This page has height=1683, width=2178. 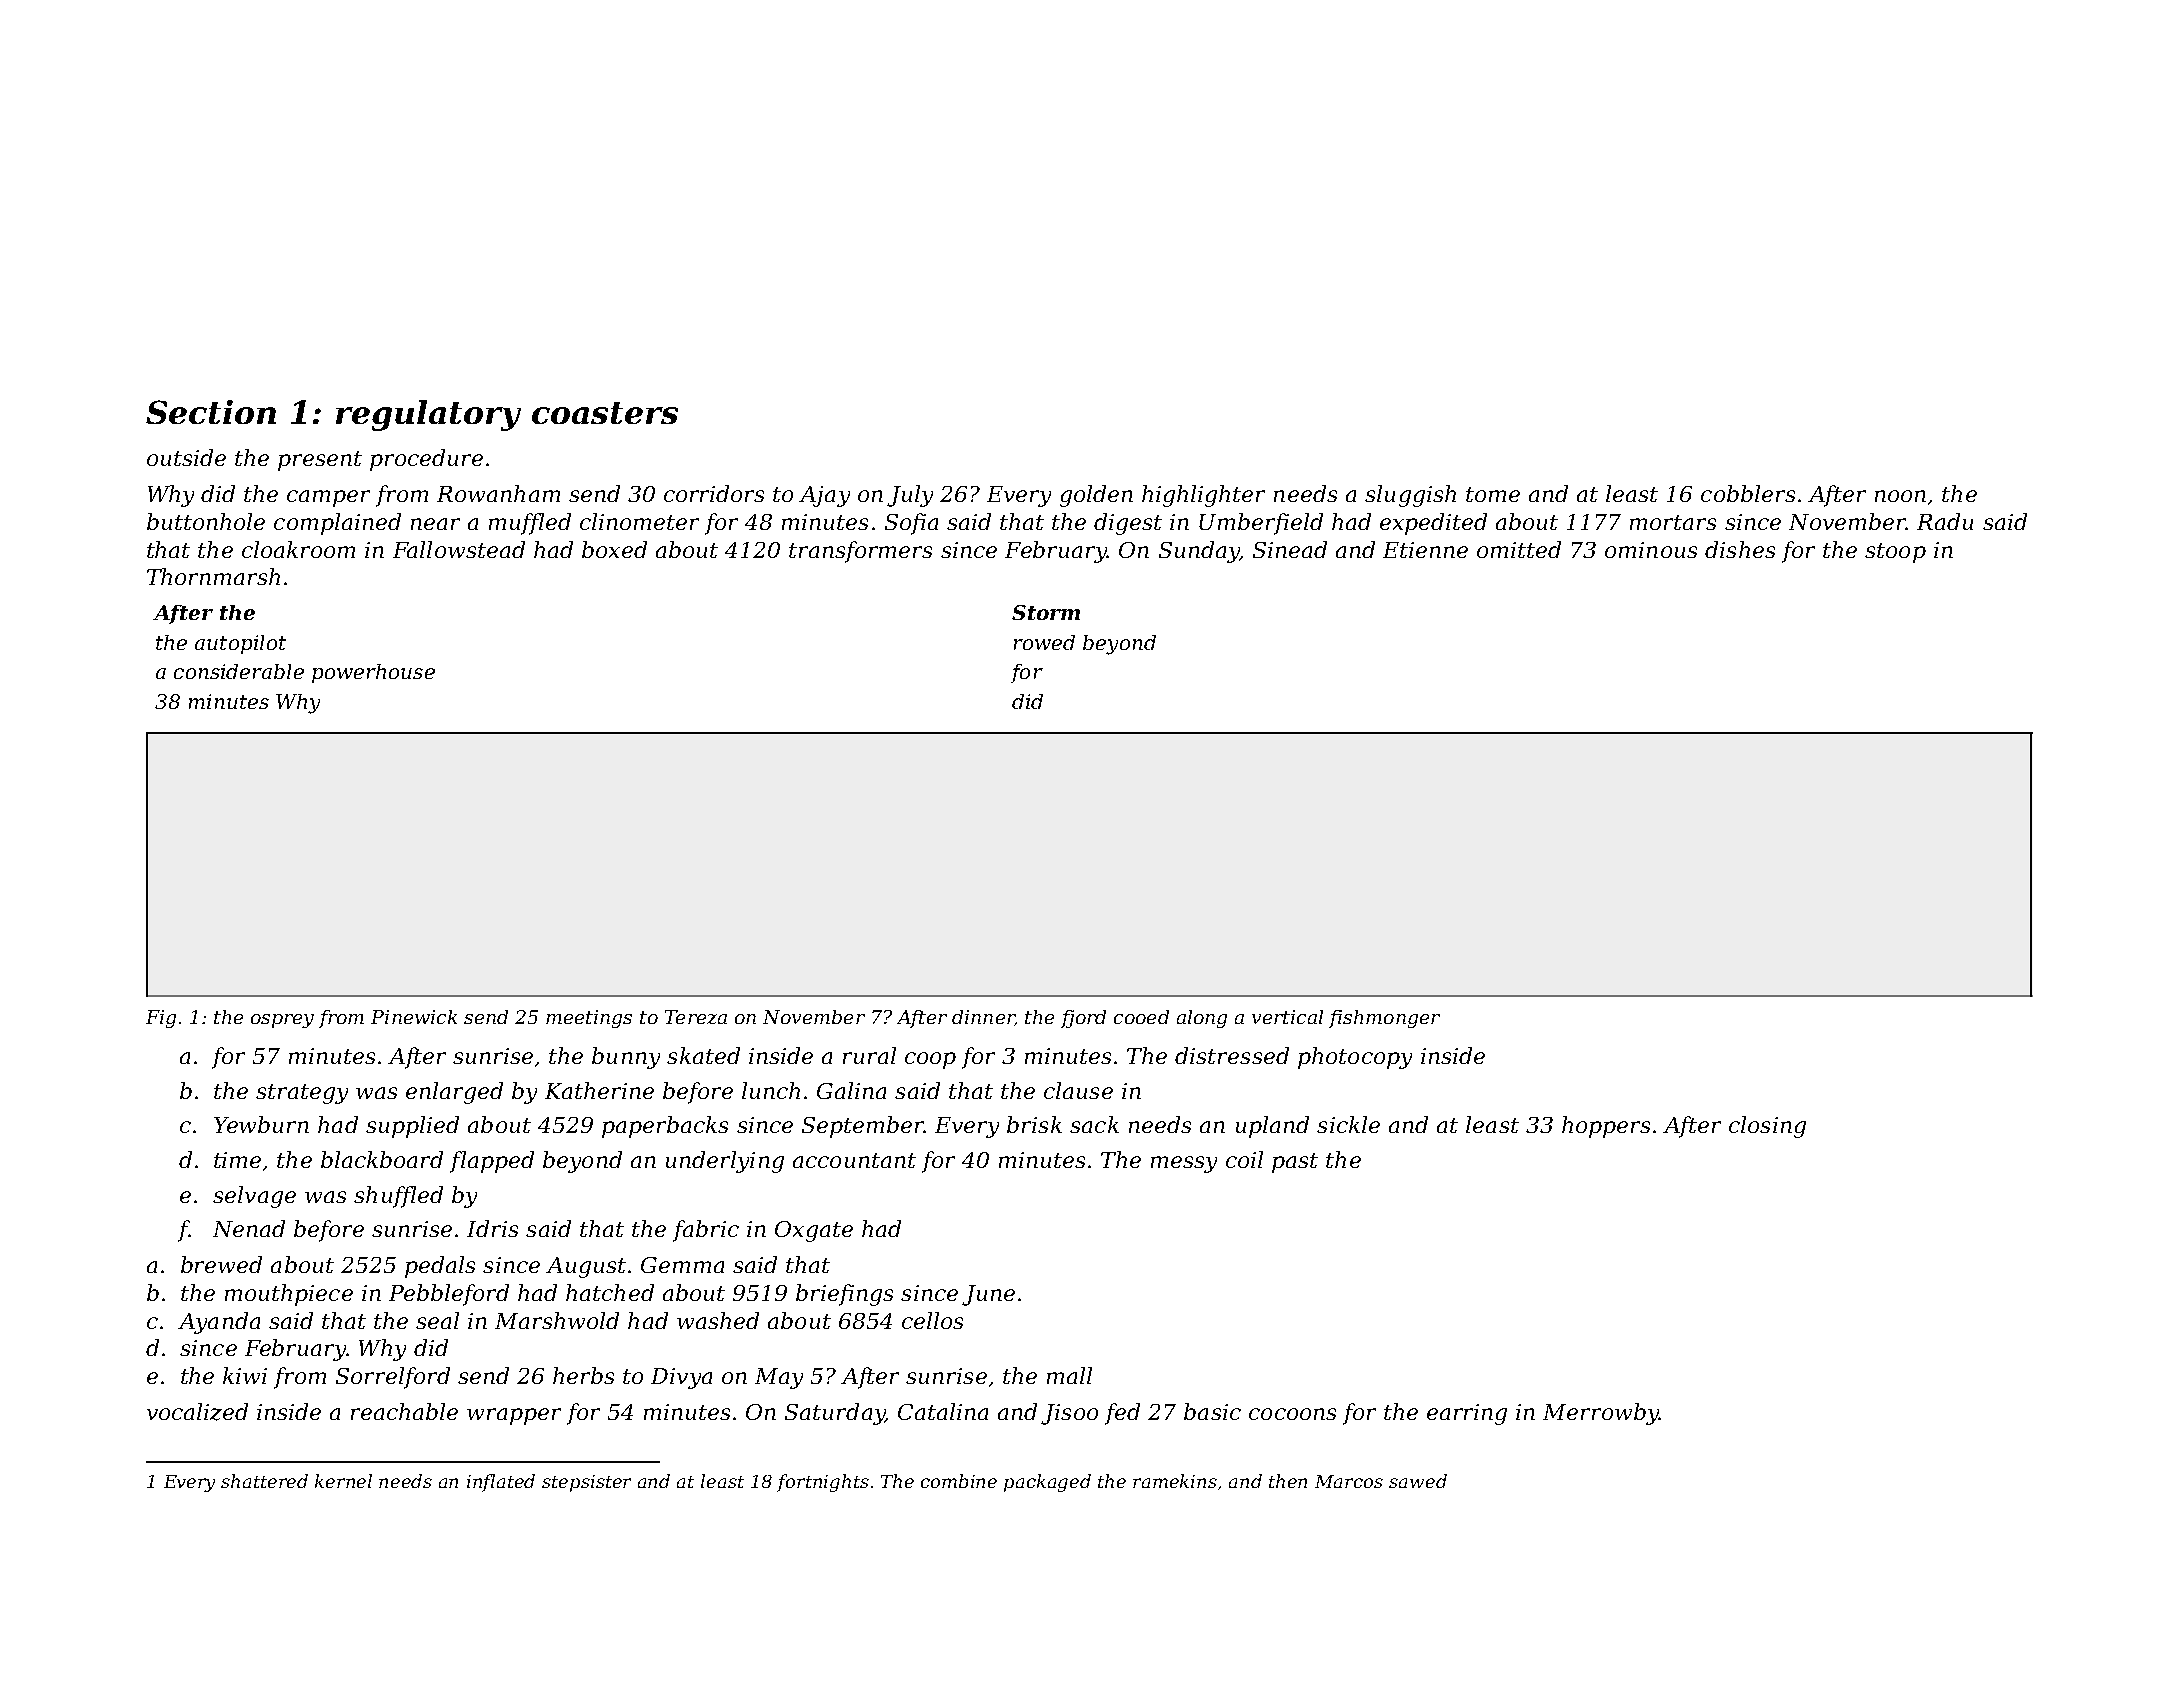 What do you see at coordinates (943, 1411) in the page?
I see `Catalina` at bounding box center [943, 1411].
